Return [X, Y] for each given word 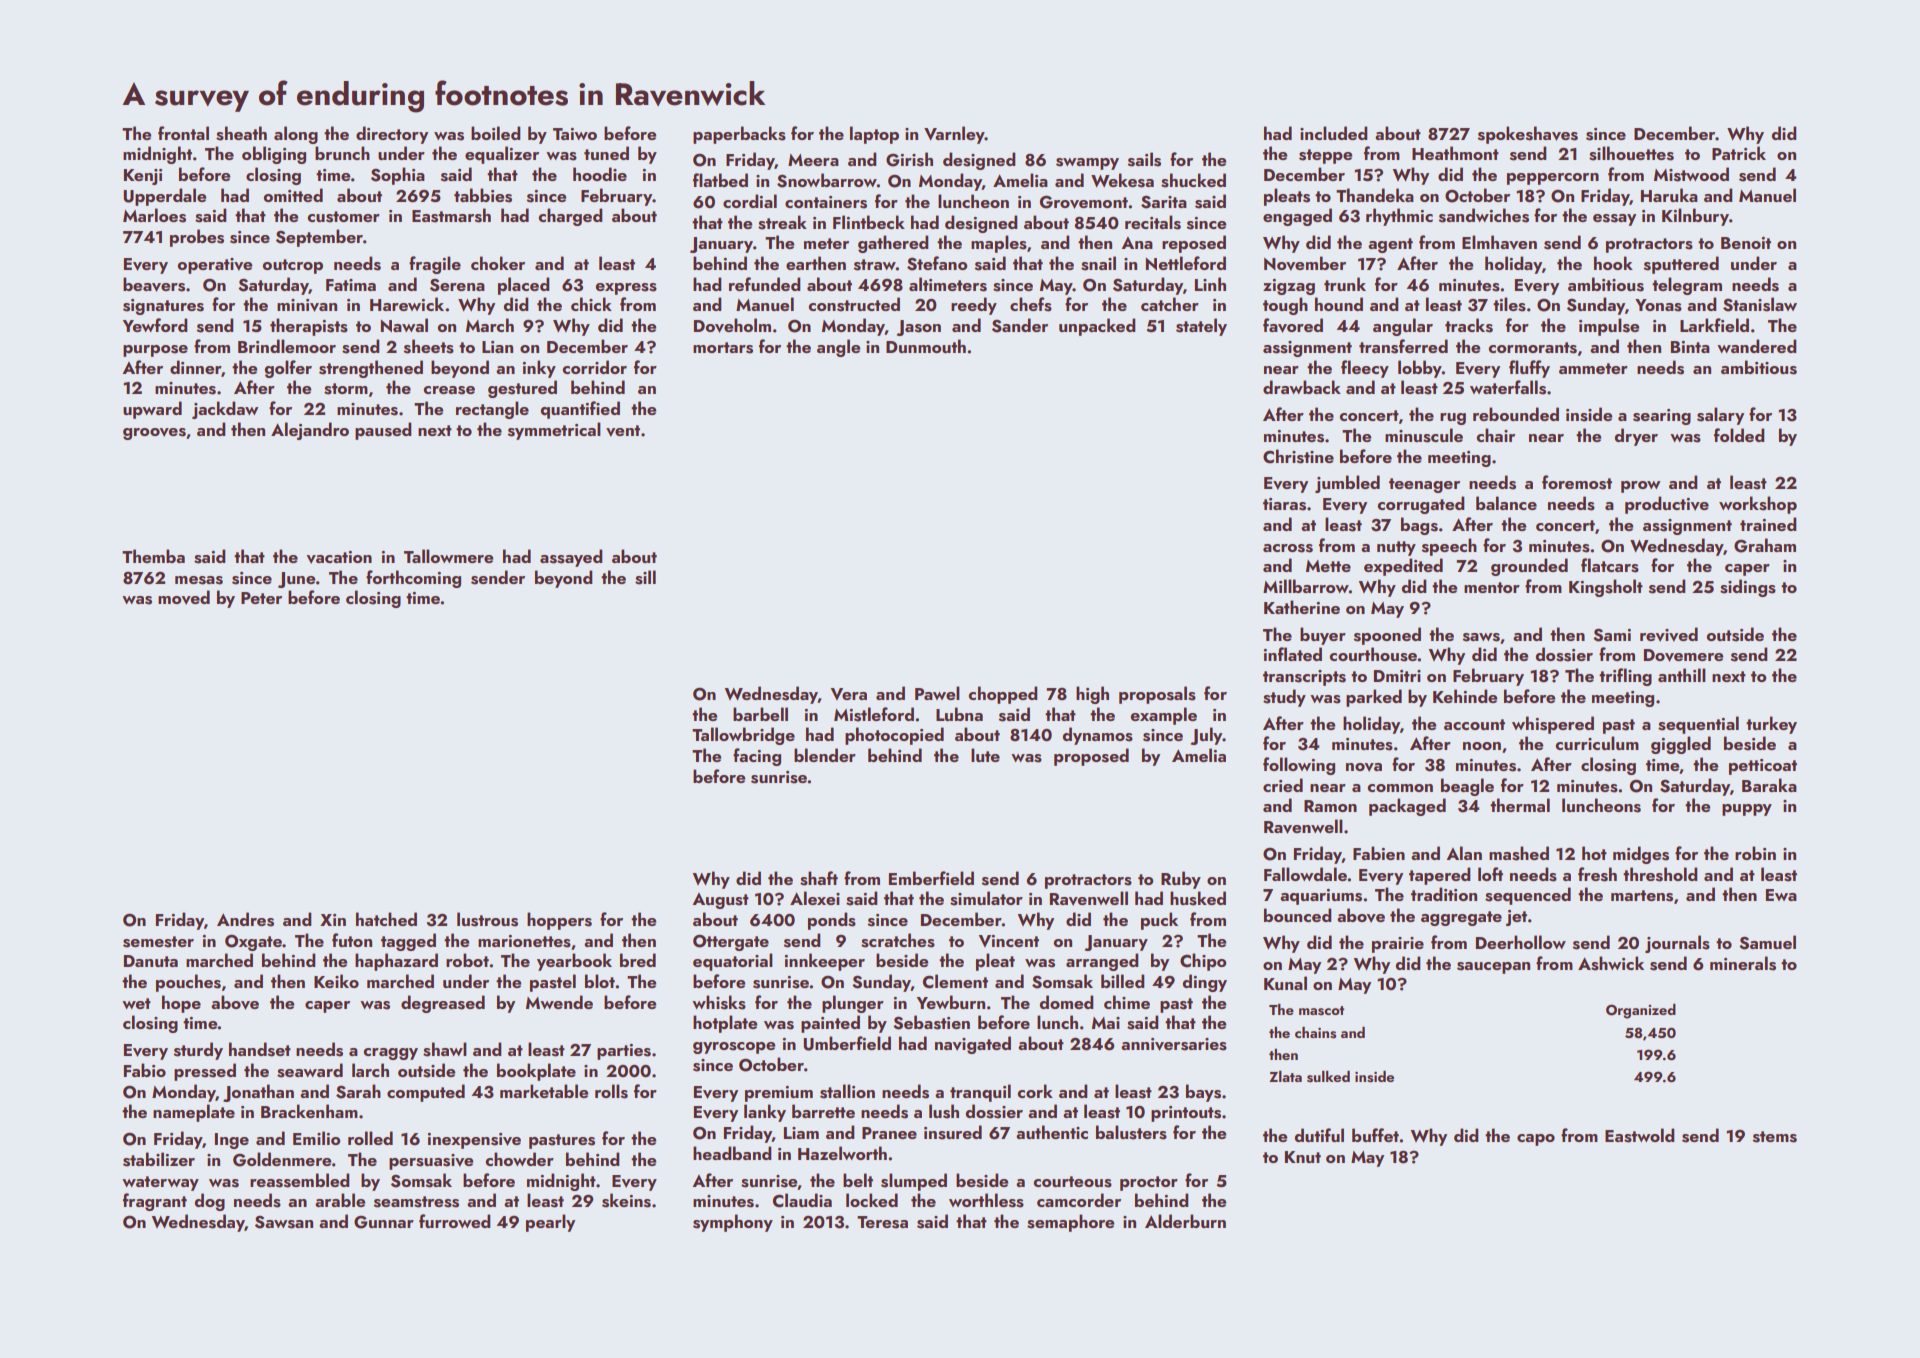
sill [645, 577]
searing [1662, 417]
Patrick [1739, 153]
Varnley [954, 135]
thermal [1520, 805]
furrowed [455, 1221]
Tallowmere [448, 556]
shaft [819, 878]
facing [757, 757]
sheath [241, 133]
